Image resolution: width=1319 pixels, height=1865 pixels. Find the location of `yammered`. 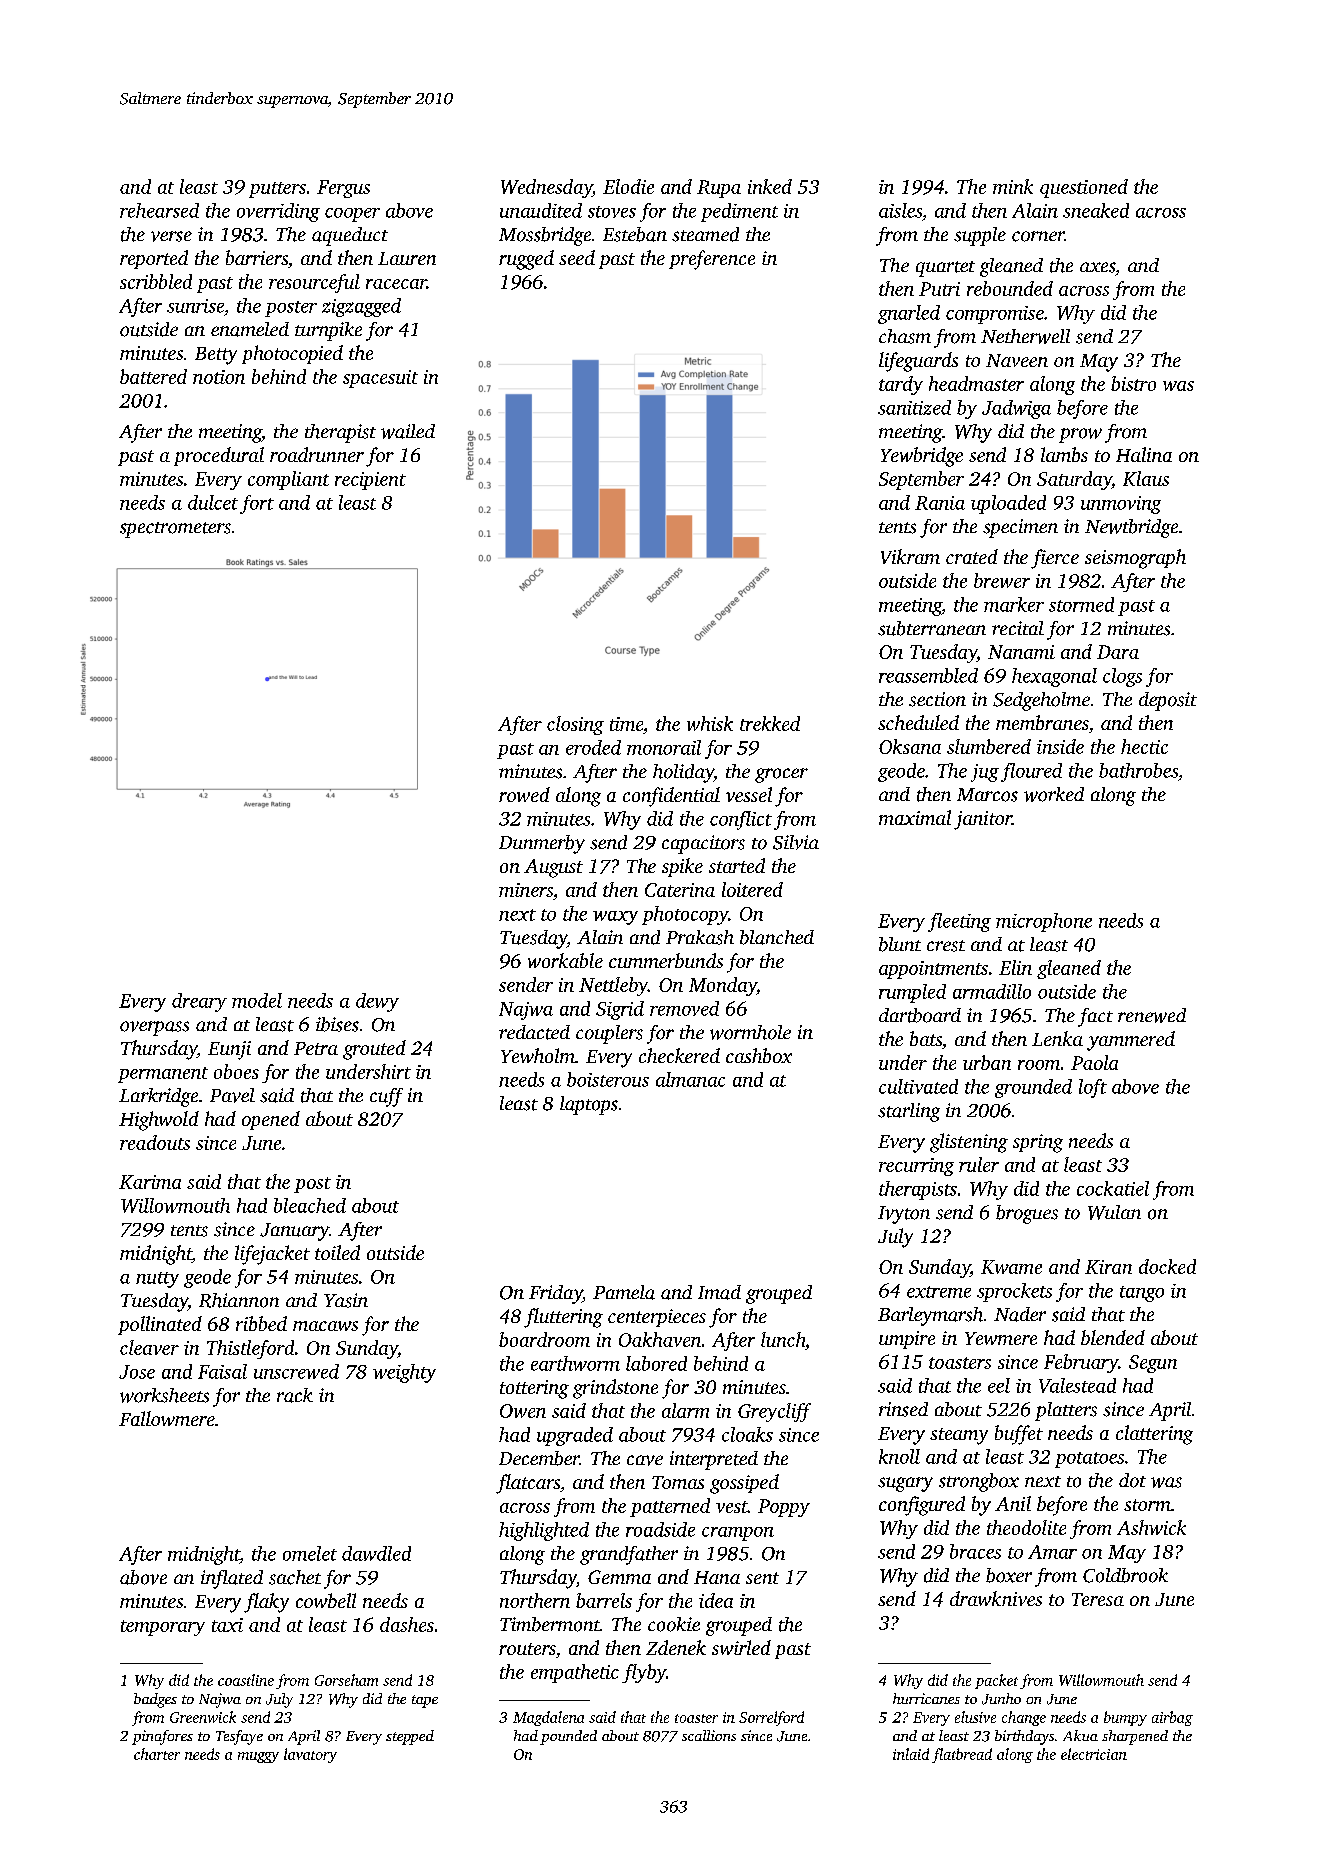

yammered is located at coordinates (1131, 1041).
